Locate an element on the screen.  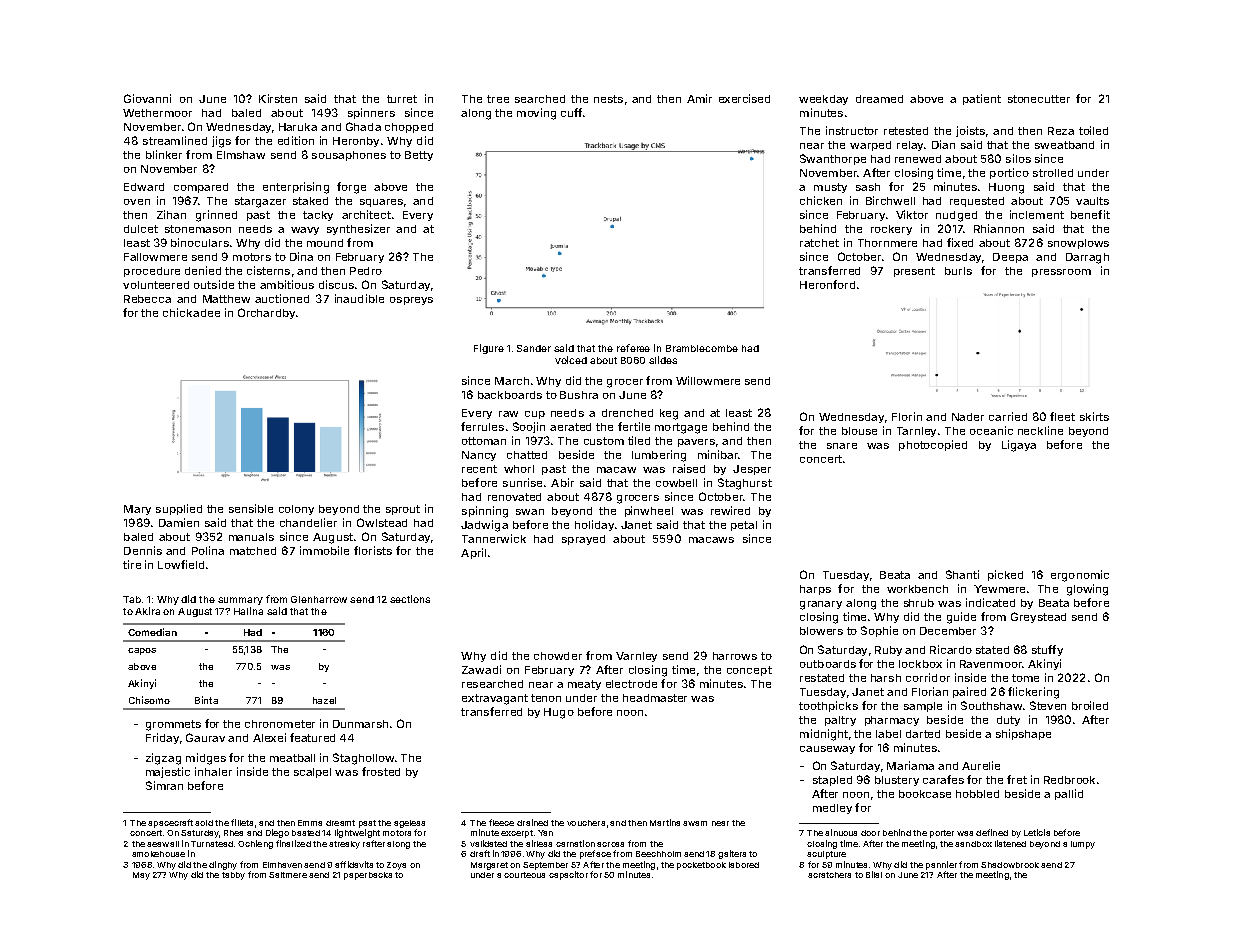
Leticia is located at coordinates (1037, 832).
